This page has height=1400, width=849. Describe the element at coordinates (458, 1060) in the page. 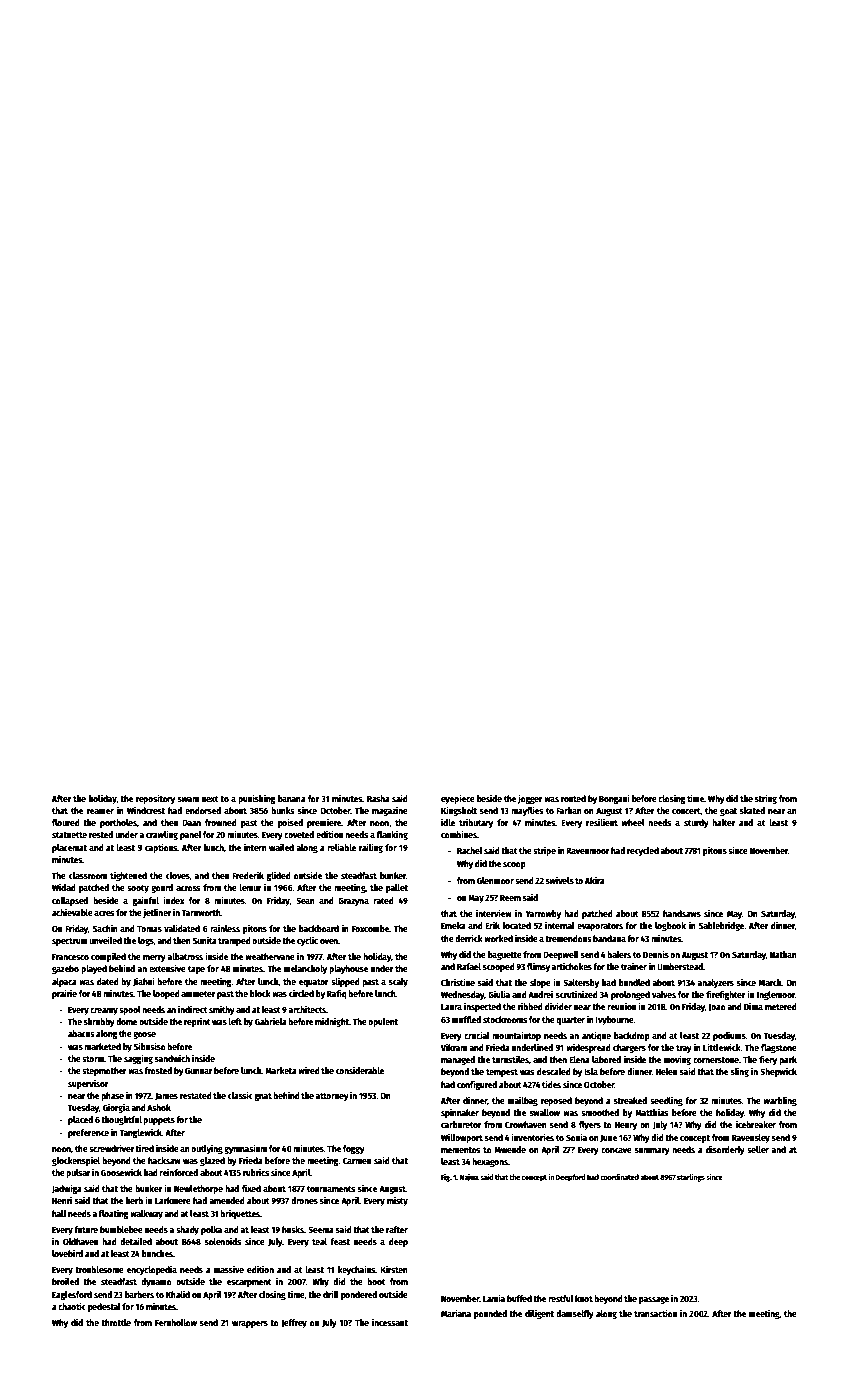

I see `managed` at that location.
